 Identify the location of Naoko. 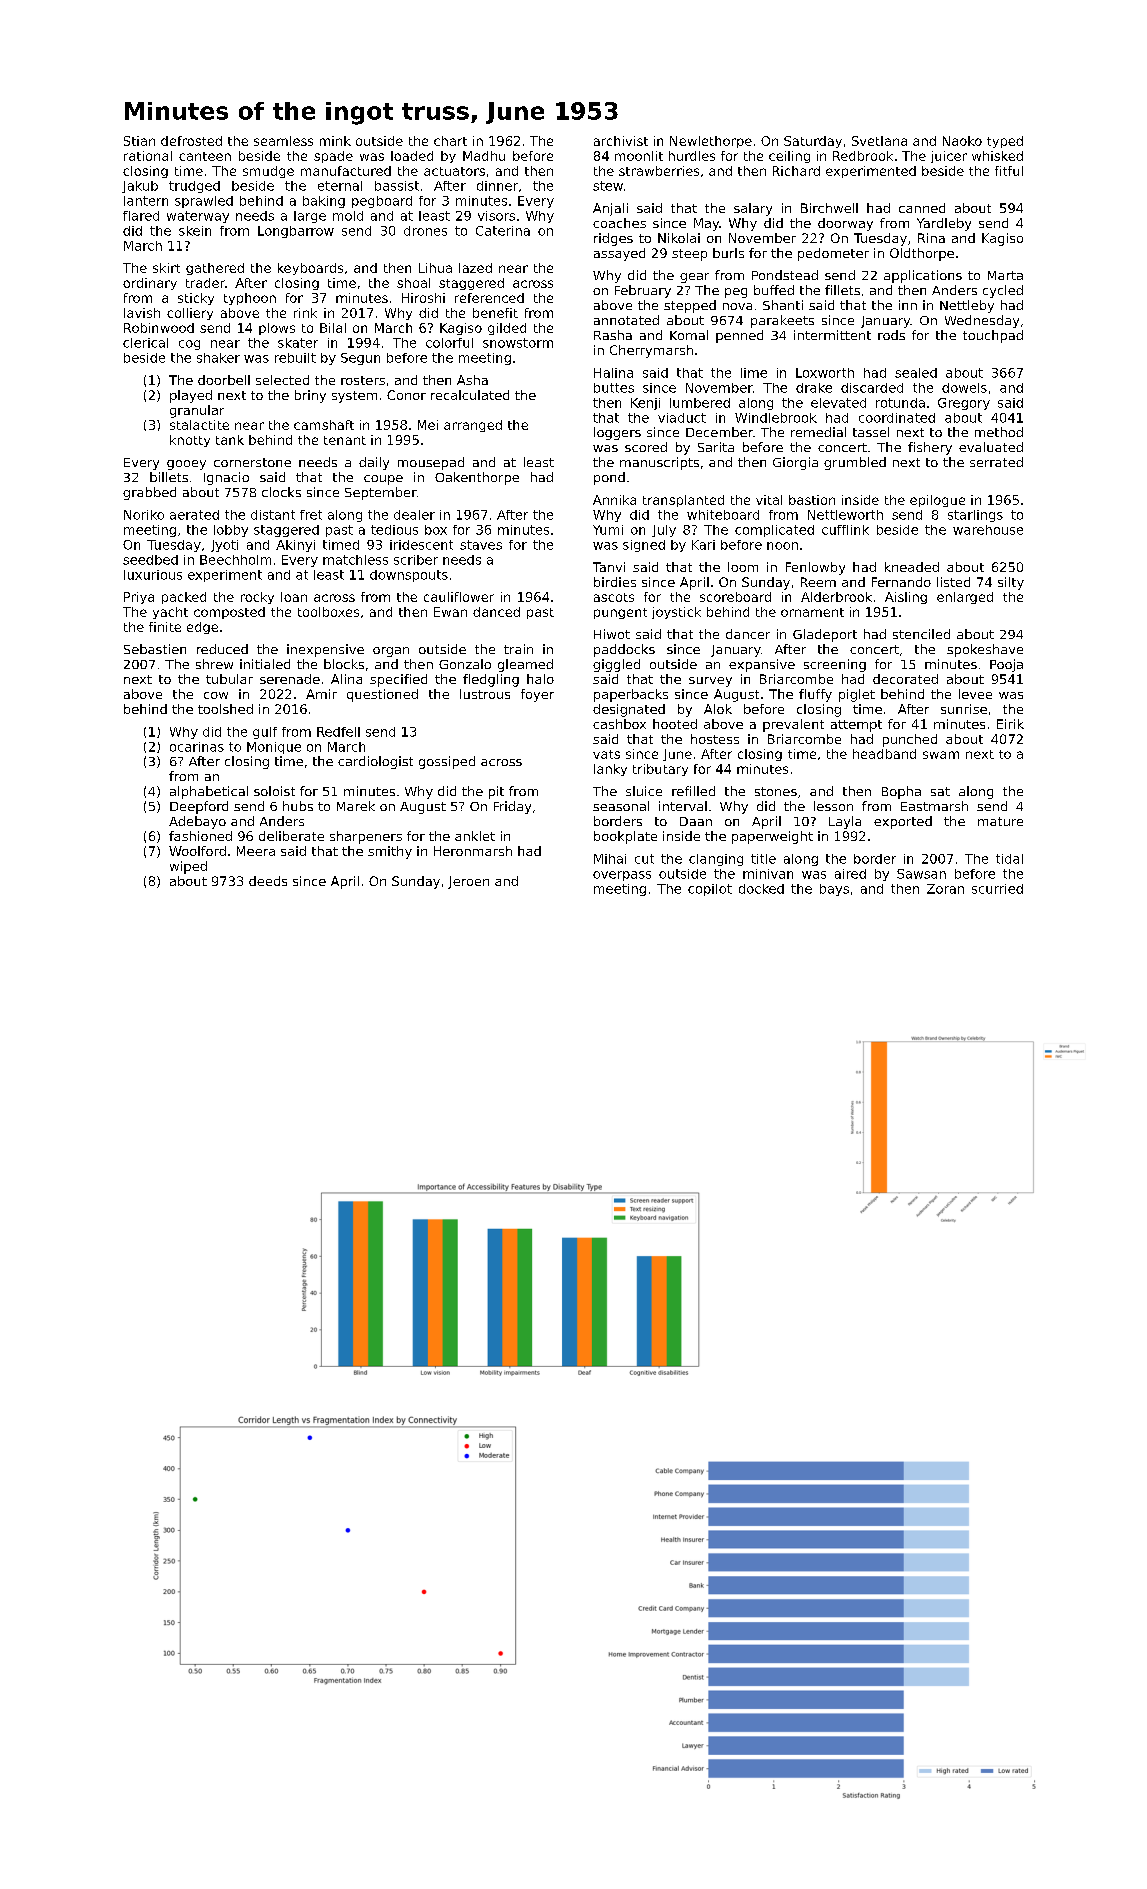
(962, 141).
